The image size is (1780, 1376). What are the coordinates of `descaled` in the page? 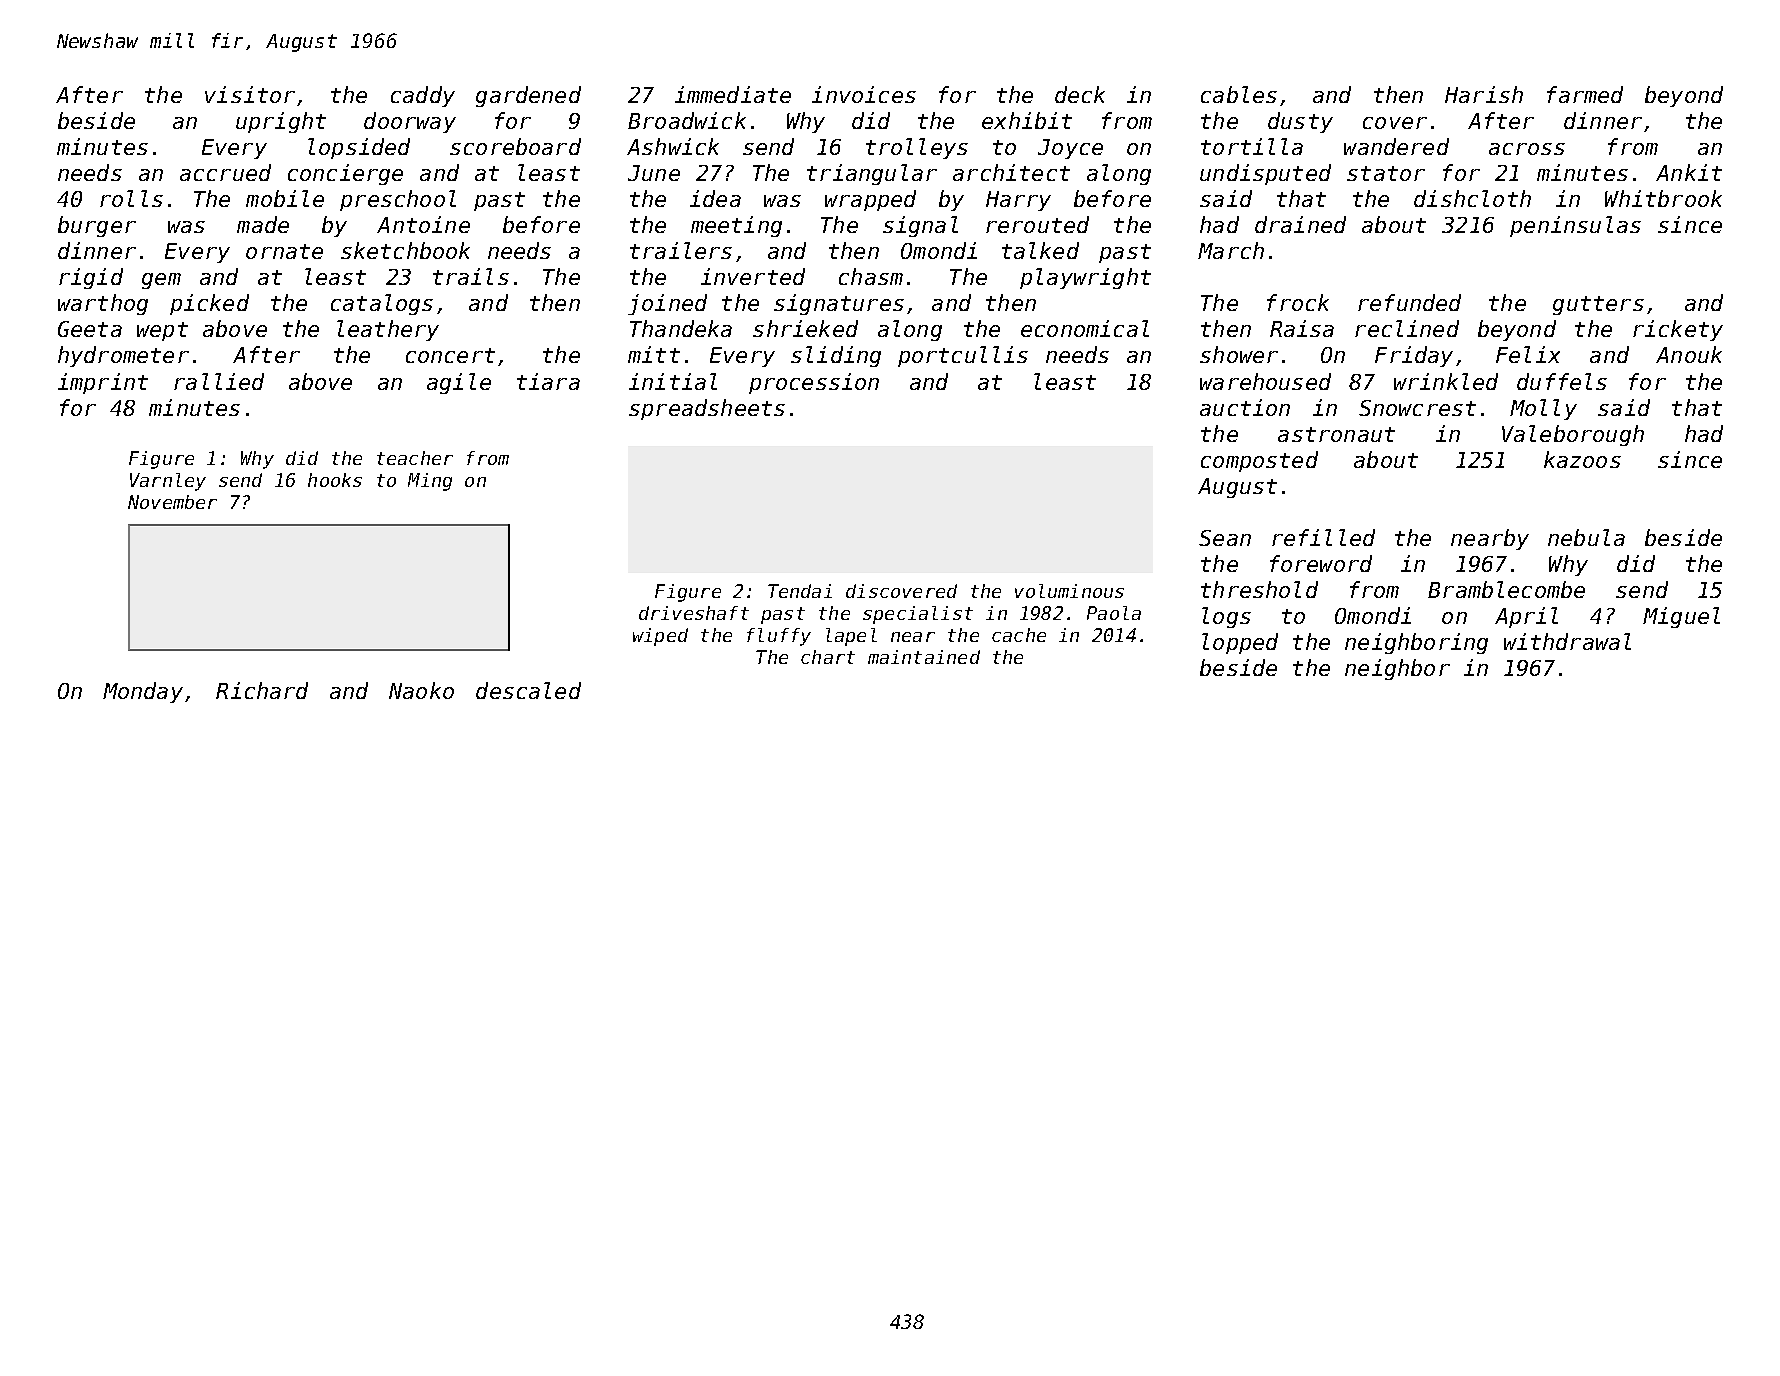 It's located at (528, 690).
